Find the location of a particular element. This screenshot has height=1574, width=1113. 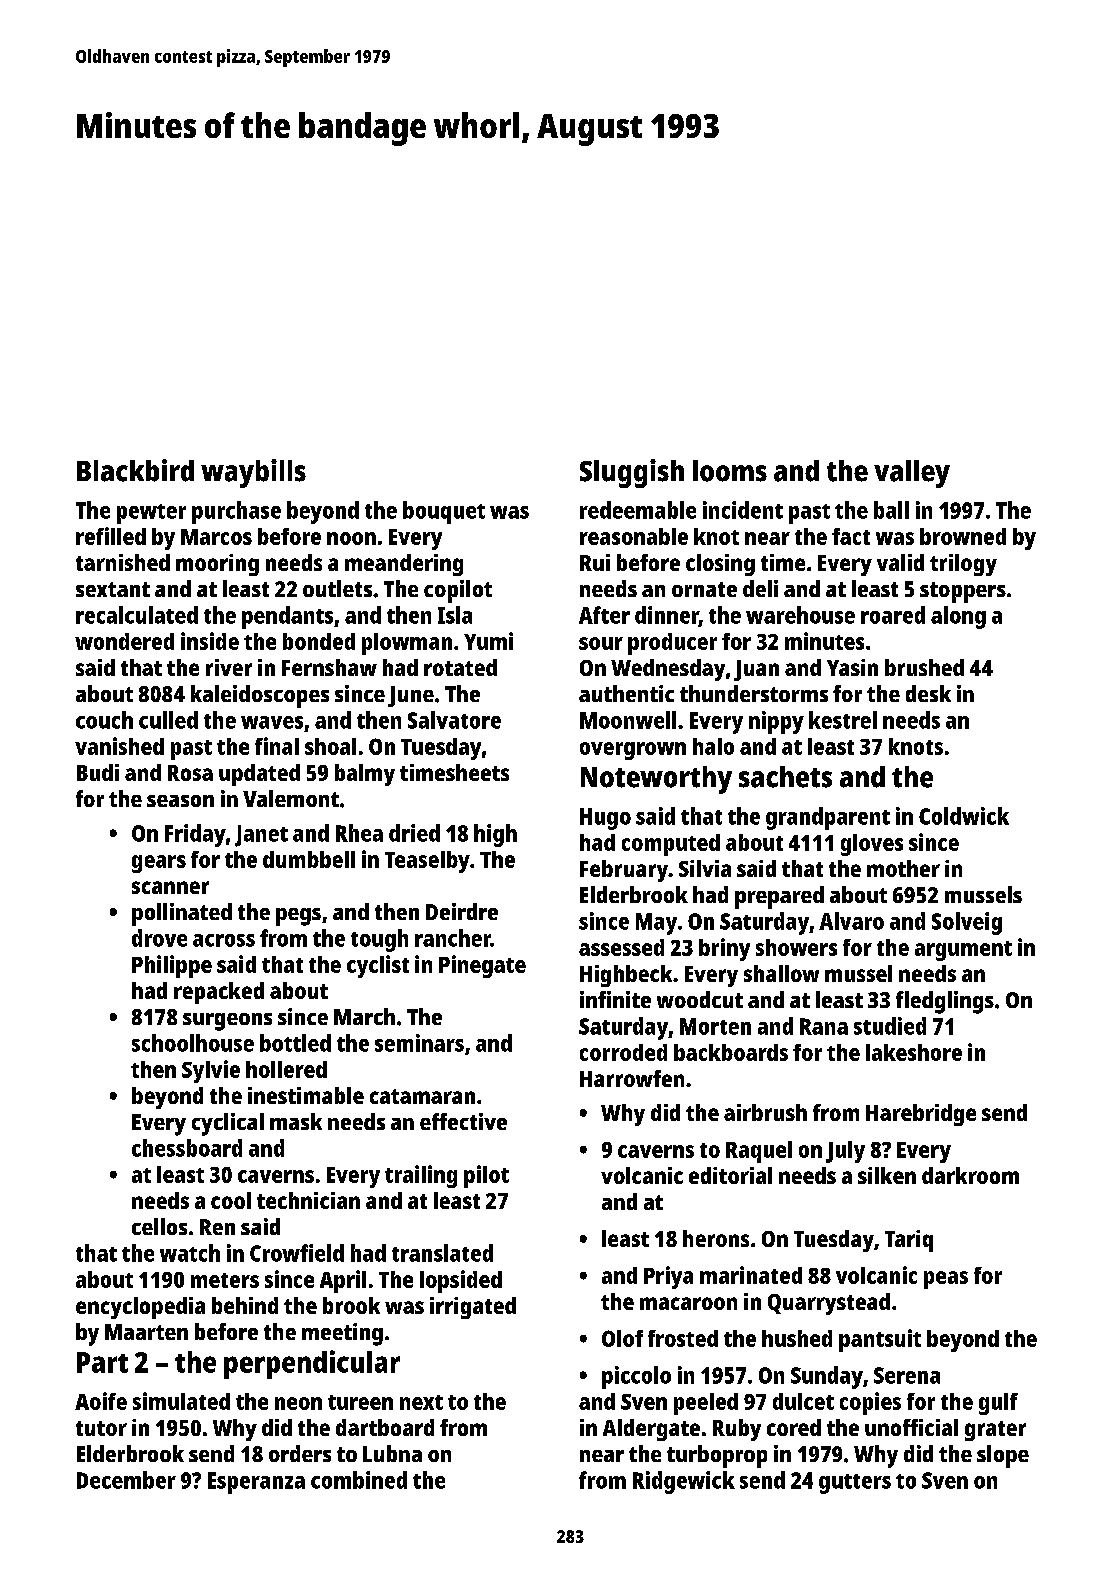

fact is located at coordinates (851, 536).
